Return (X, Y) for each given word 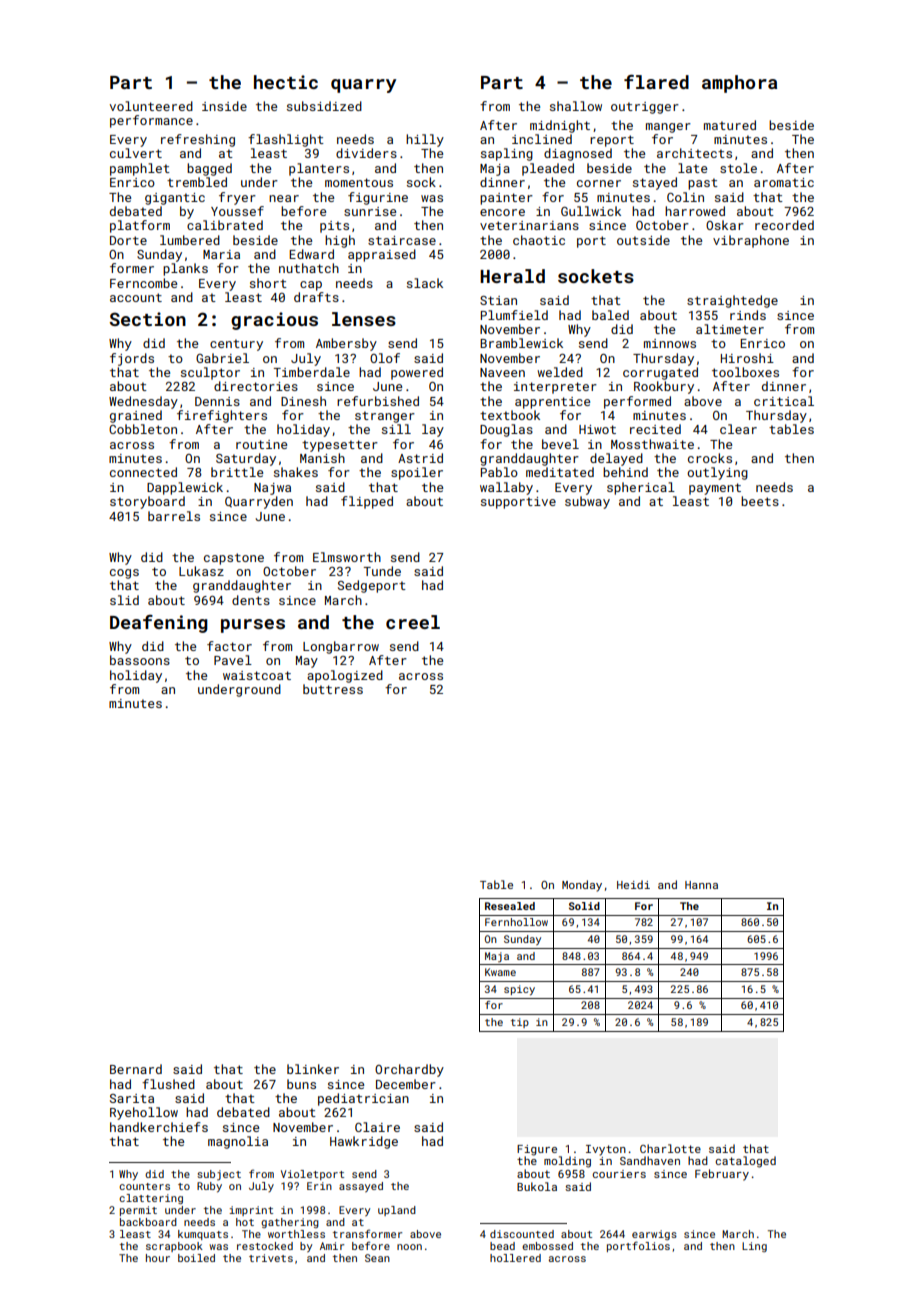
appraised (382, 255)
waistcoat (257, 675)
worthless (296, 1234)
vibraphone (751, 241)
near (284, 198)
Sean (377, 1258)
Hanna (701, 885)
